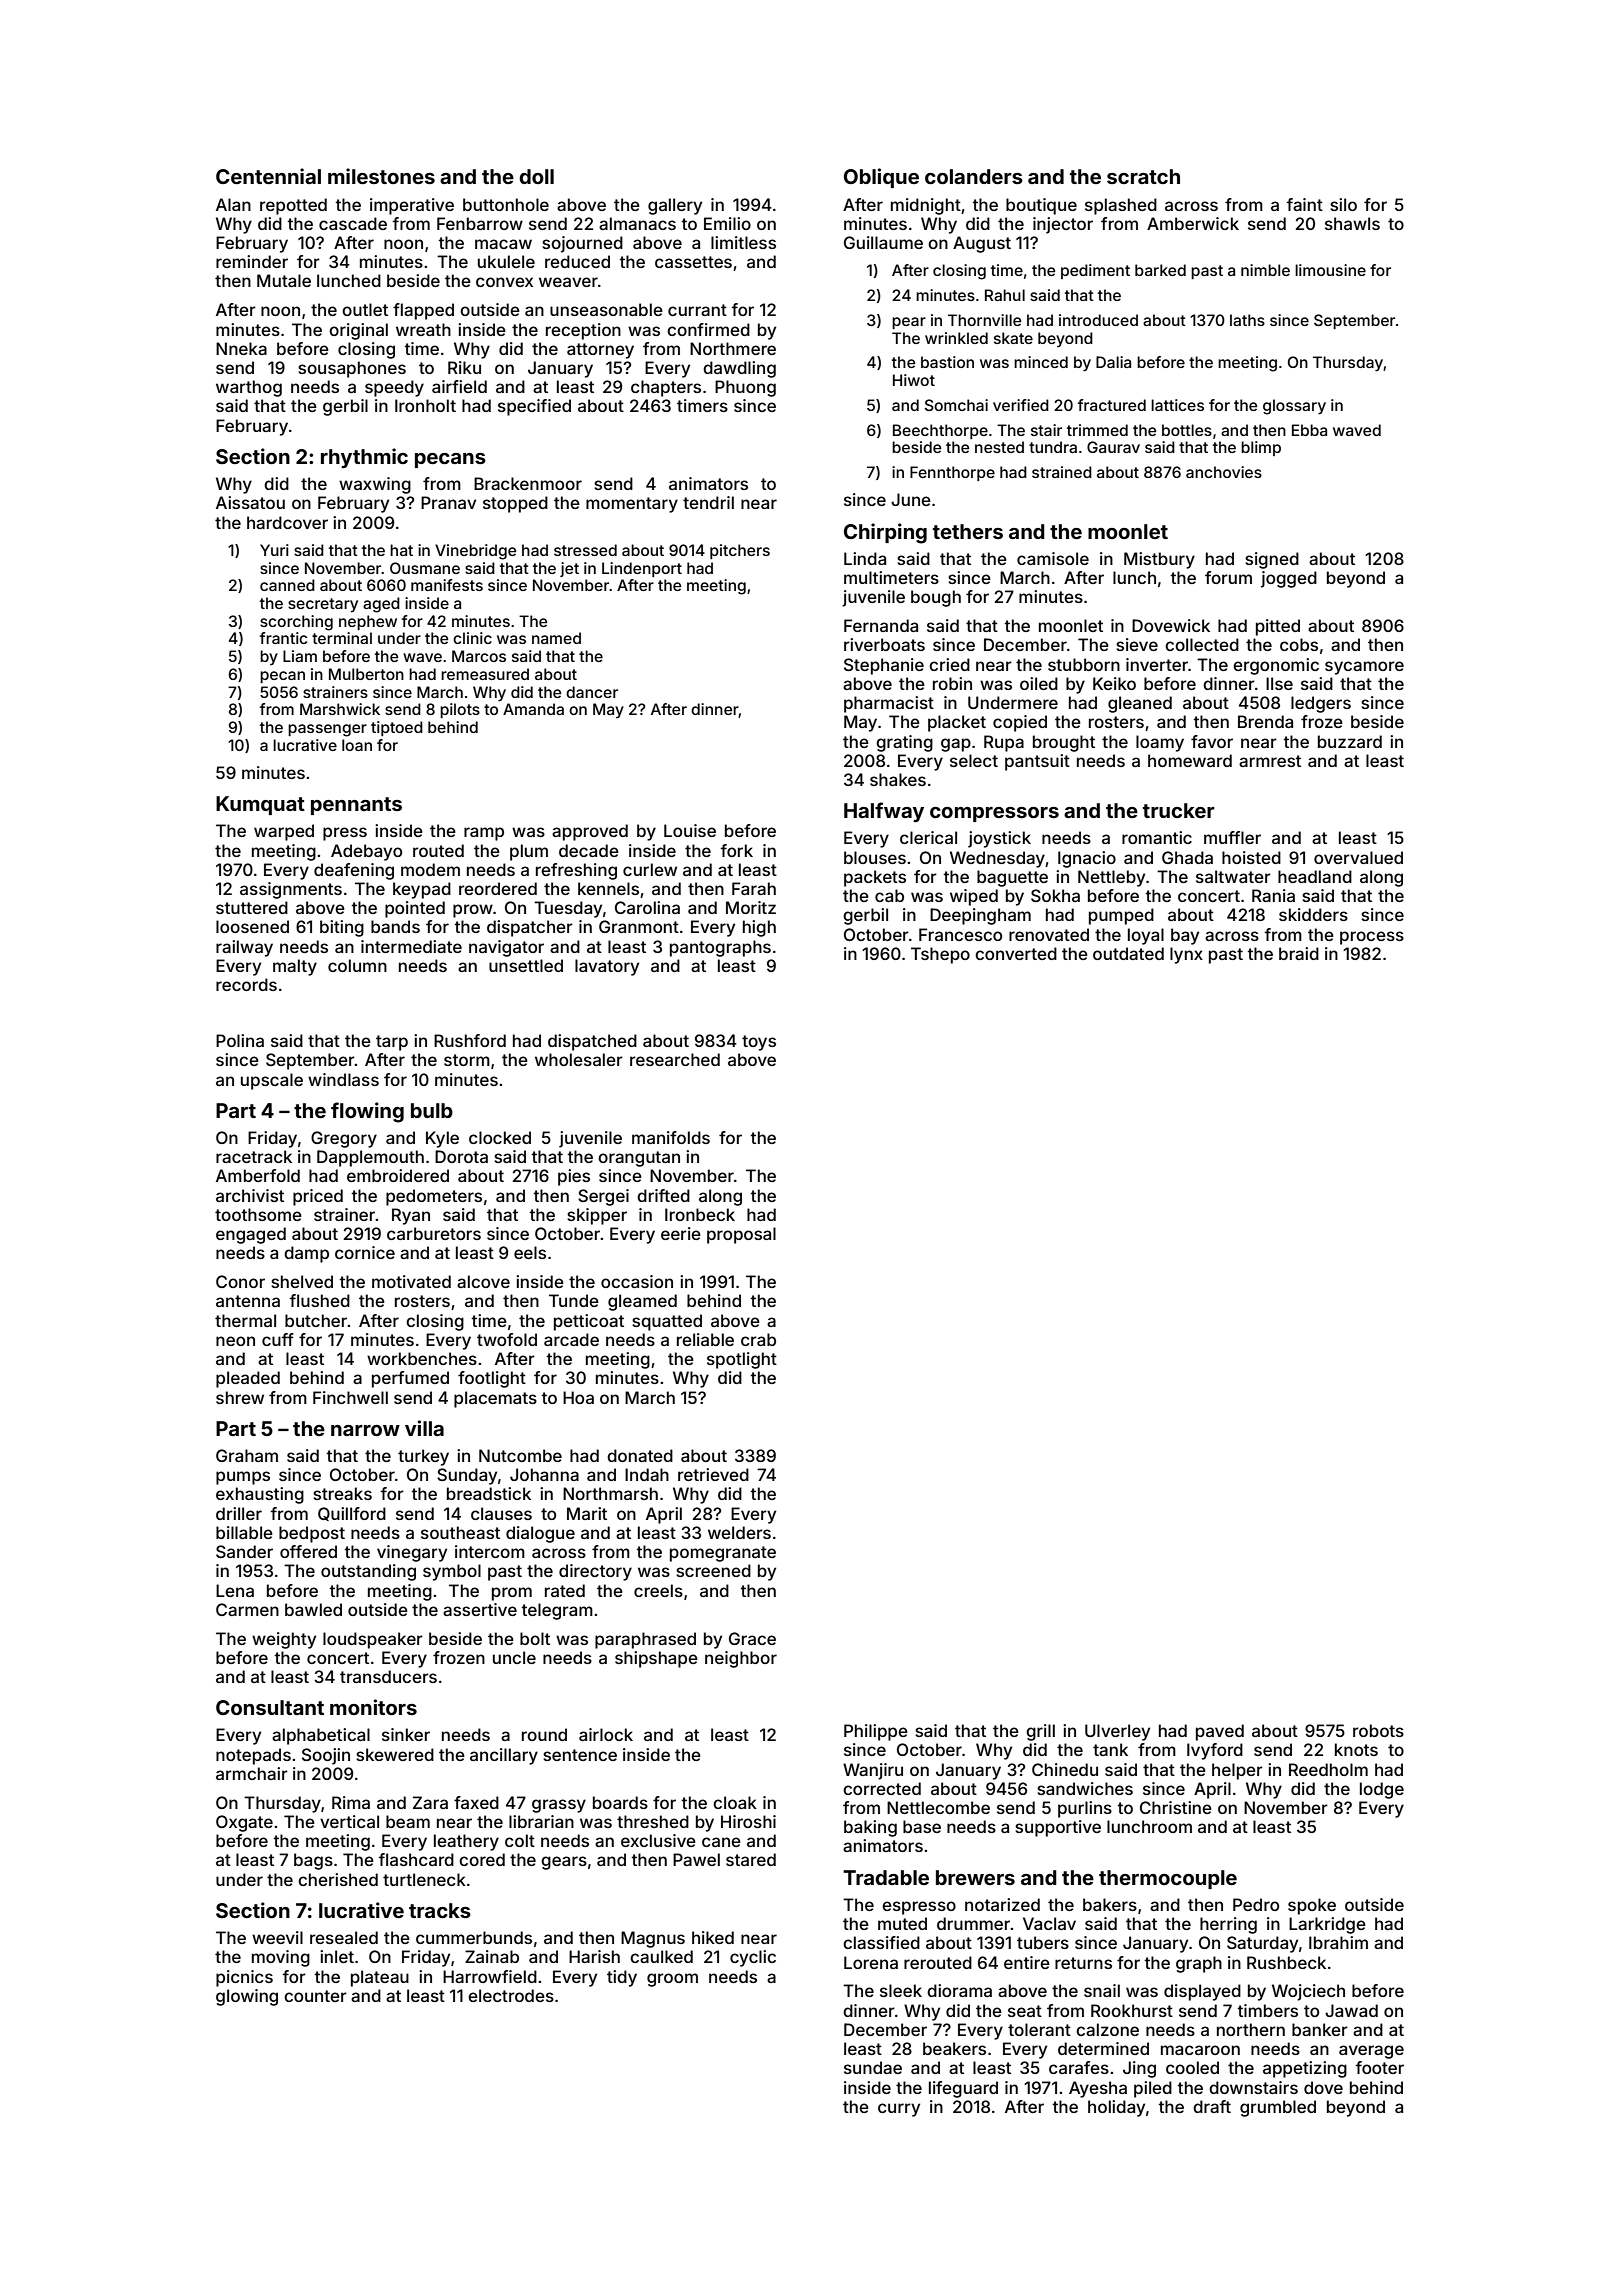  What do you see at coordinates (600, 351) in the page?
I see `attorney` at bounding box center [600, 351].
